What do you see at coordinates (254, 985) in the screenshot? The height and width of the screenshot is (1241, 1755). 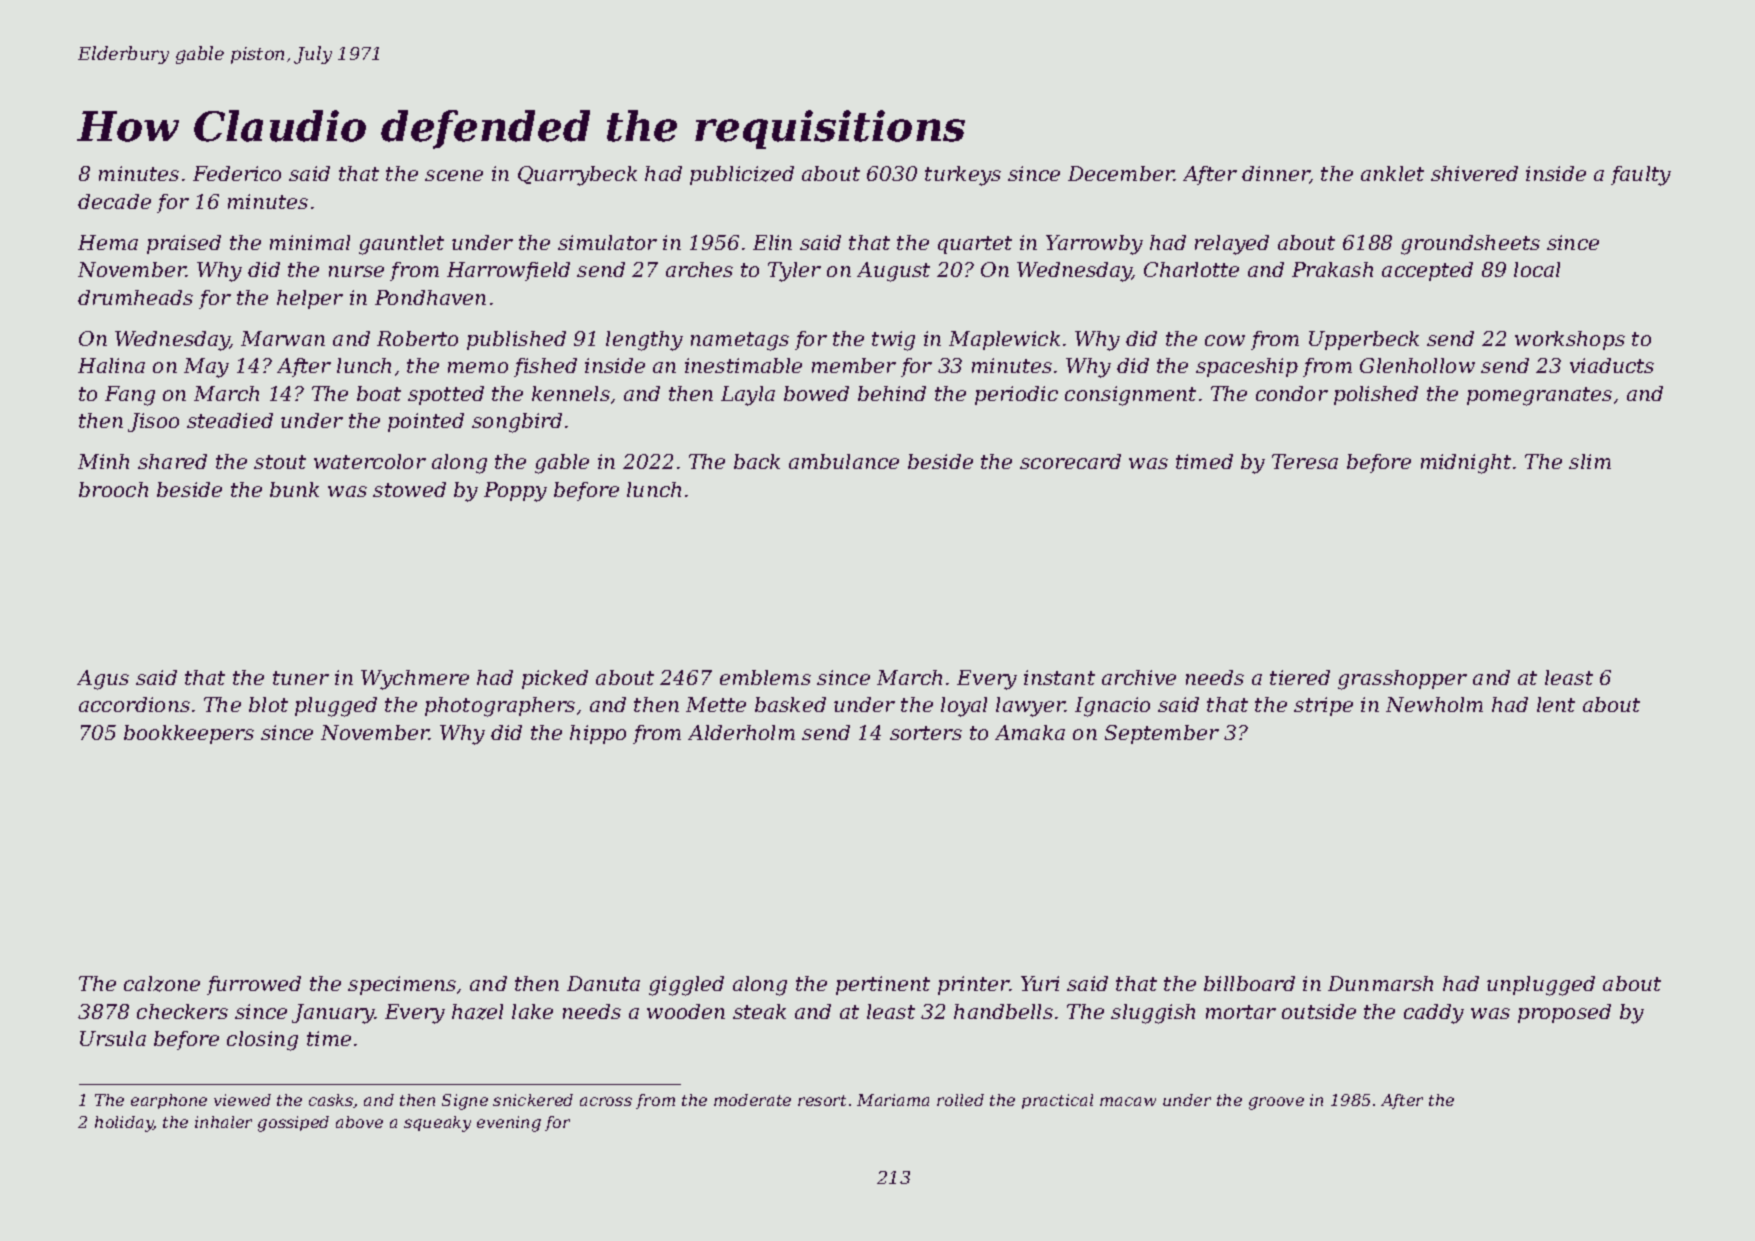 I see `furrowed` at bounding box center [254, 985].
